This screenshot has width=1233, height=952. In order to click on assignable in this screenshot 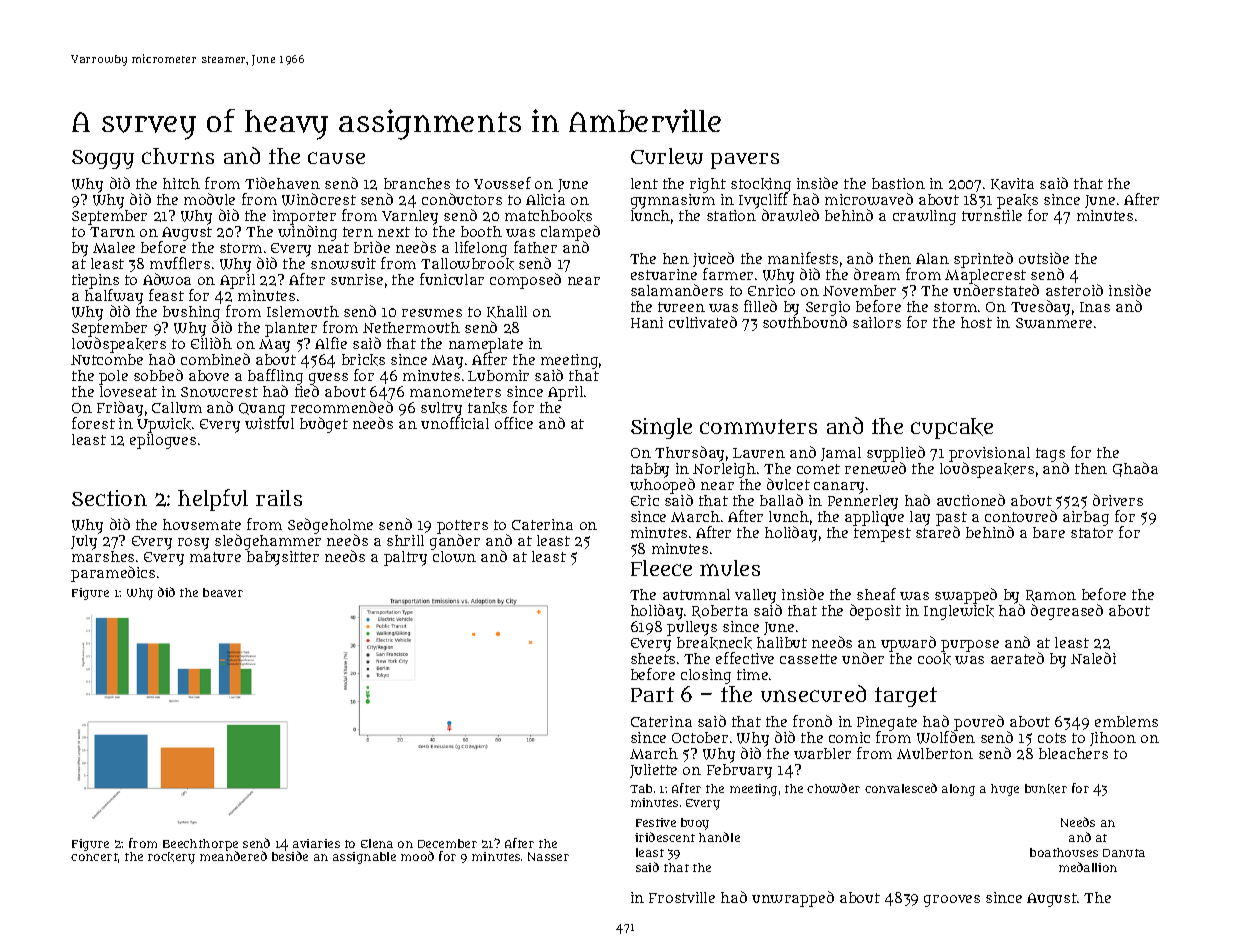, I will do `click(364, 858)`.
